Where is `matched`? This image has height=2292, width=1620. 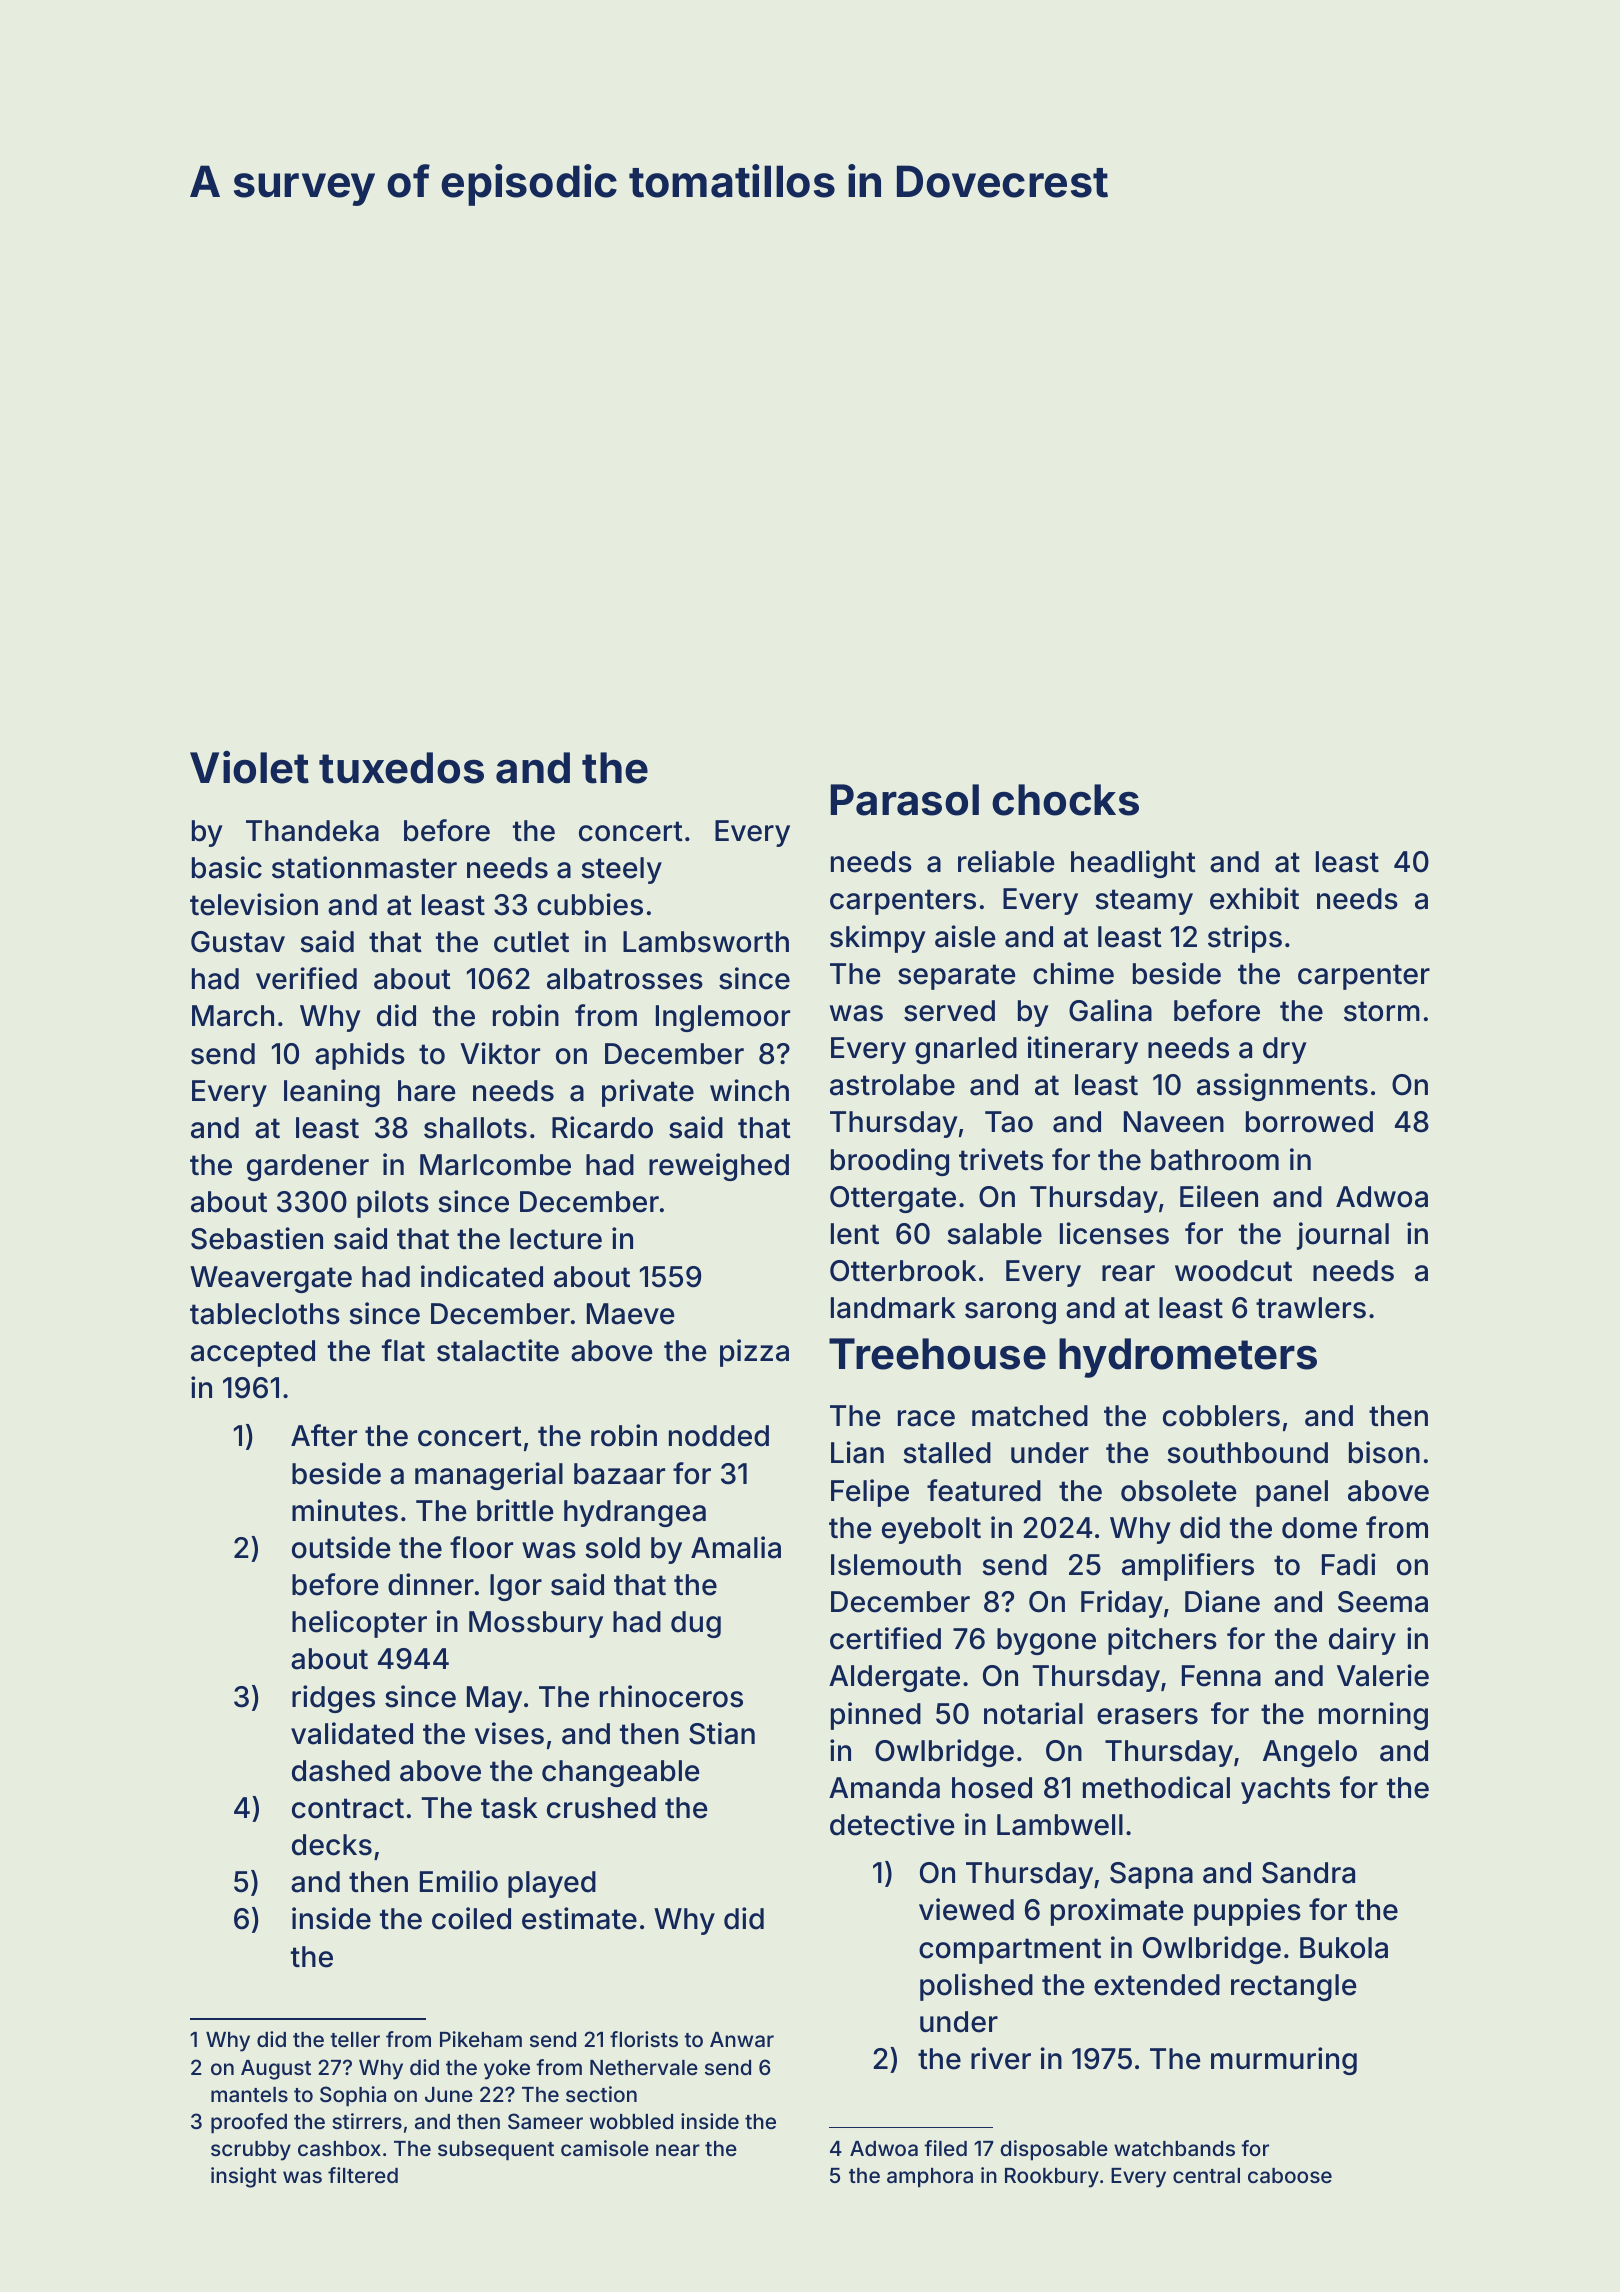
matched is located at coordinates (1030, 1416).
